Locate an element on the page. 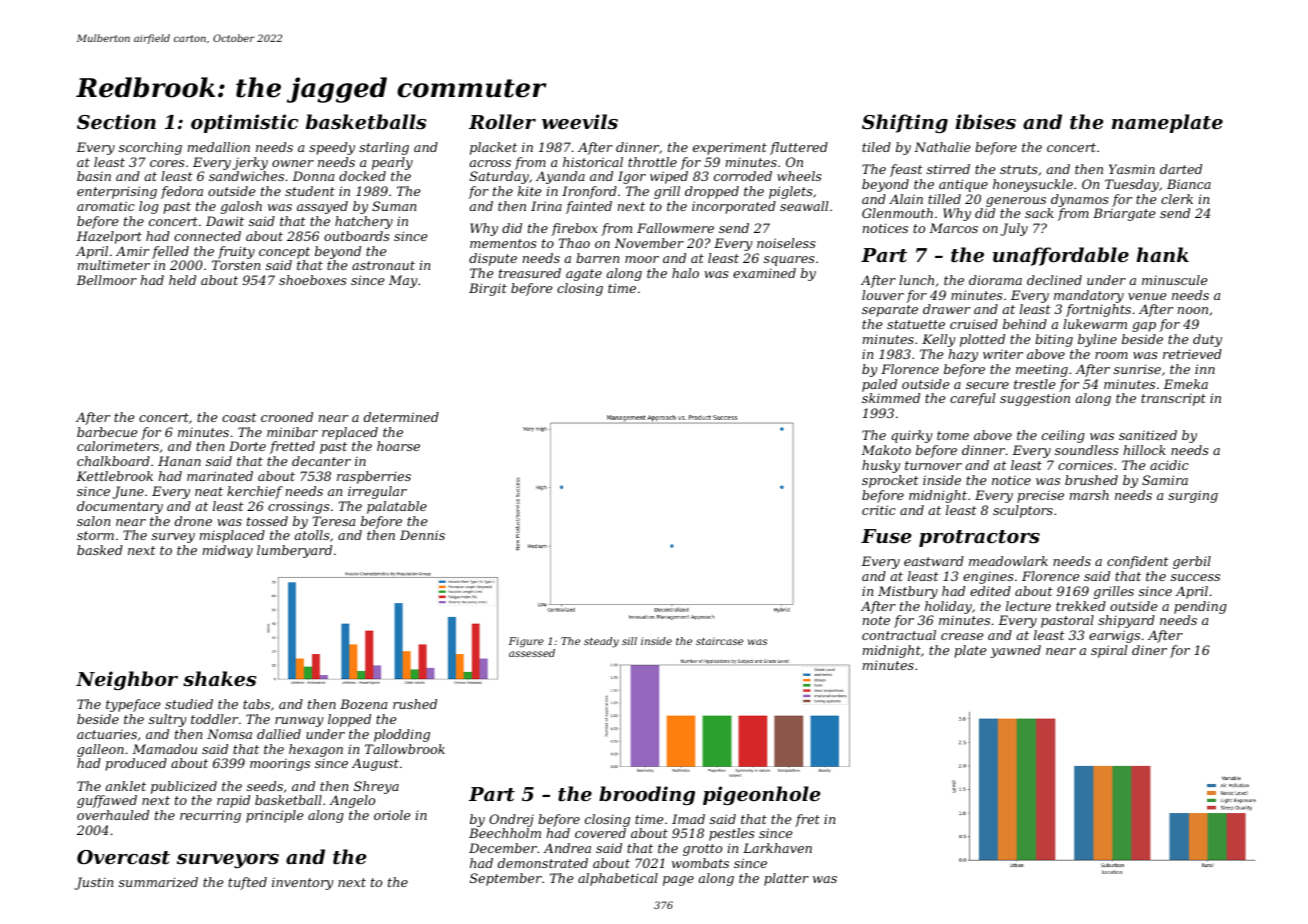 This page has width=1308, height=924. astronaut is located at coordinates (383, 265).
